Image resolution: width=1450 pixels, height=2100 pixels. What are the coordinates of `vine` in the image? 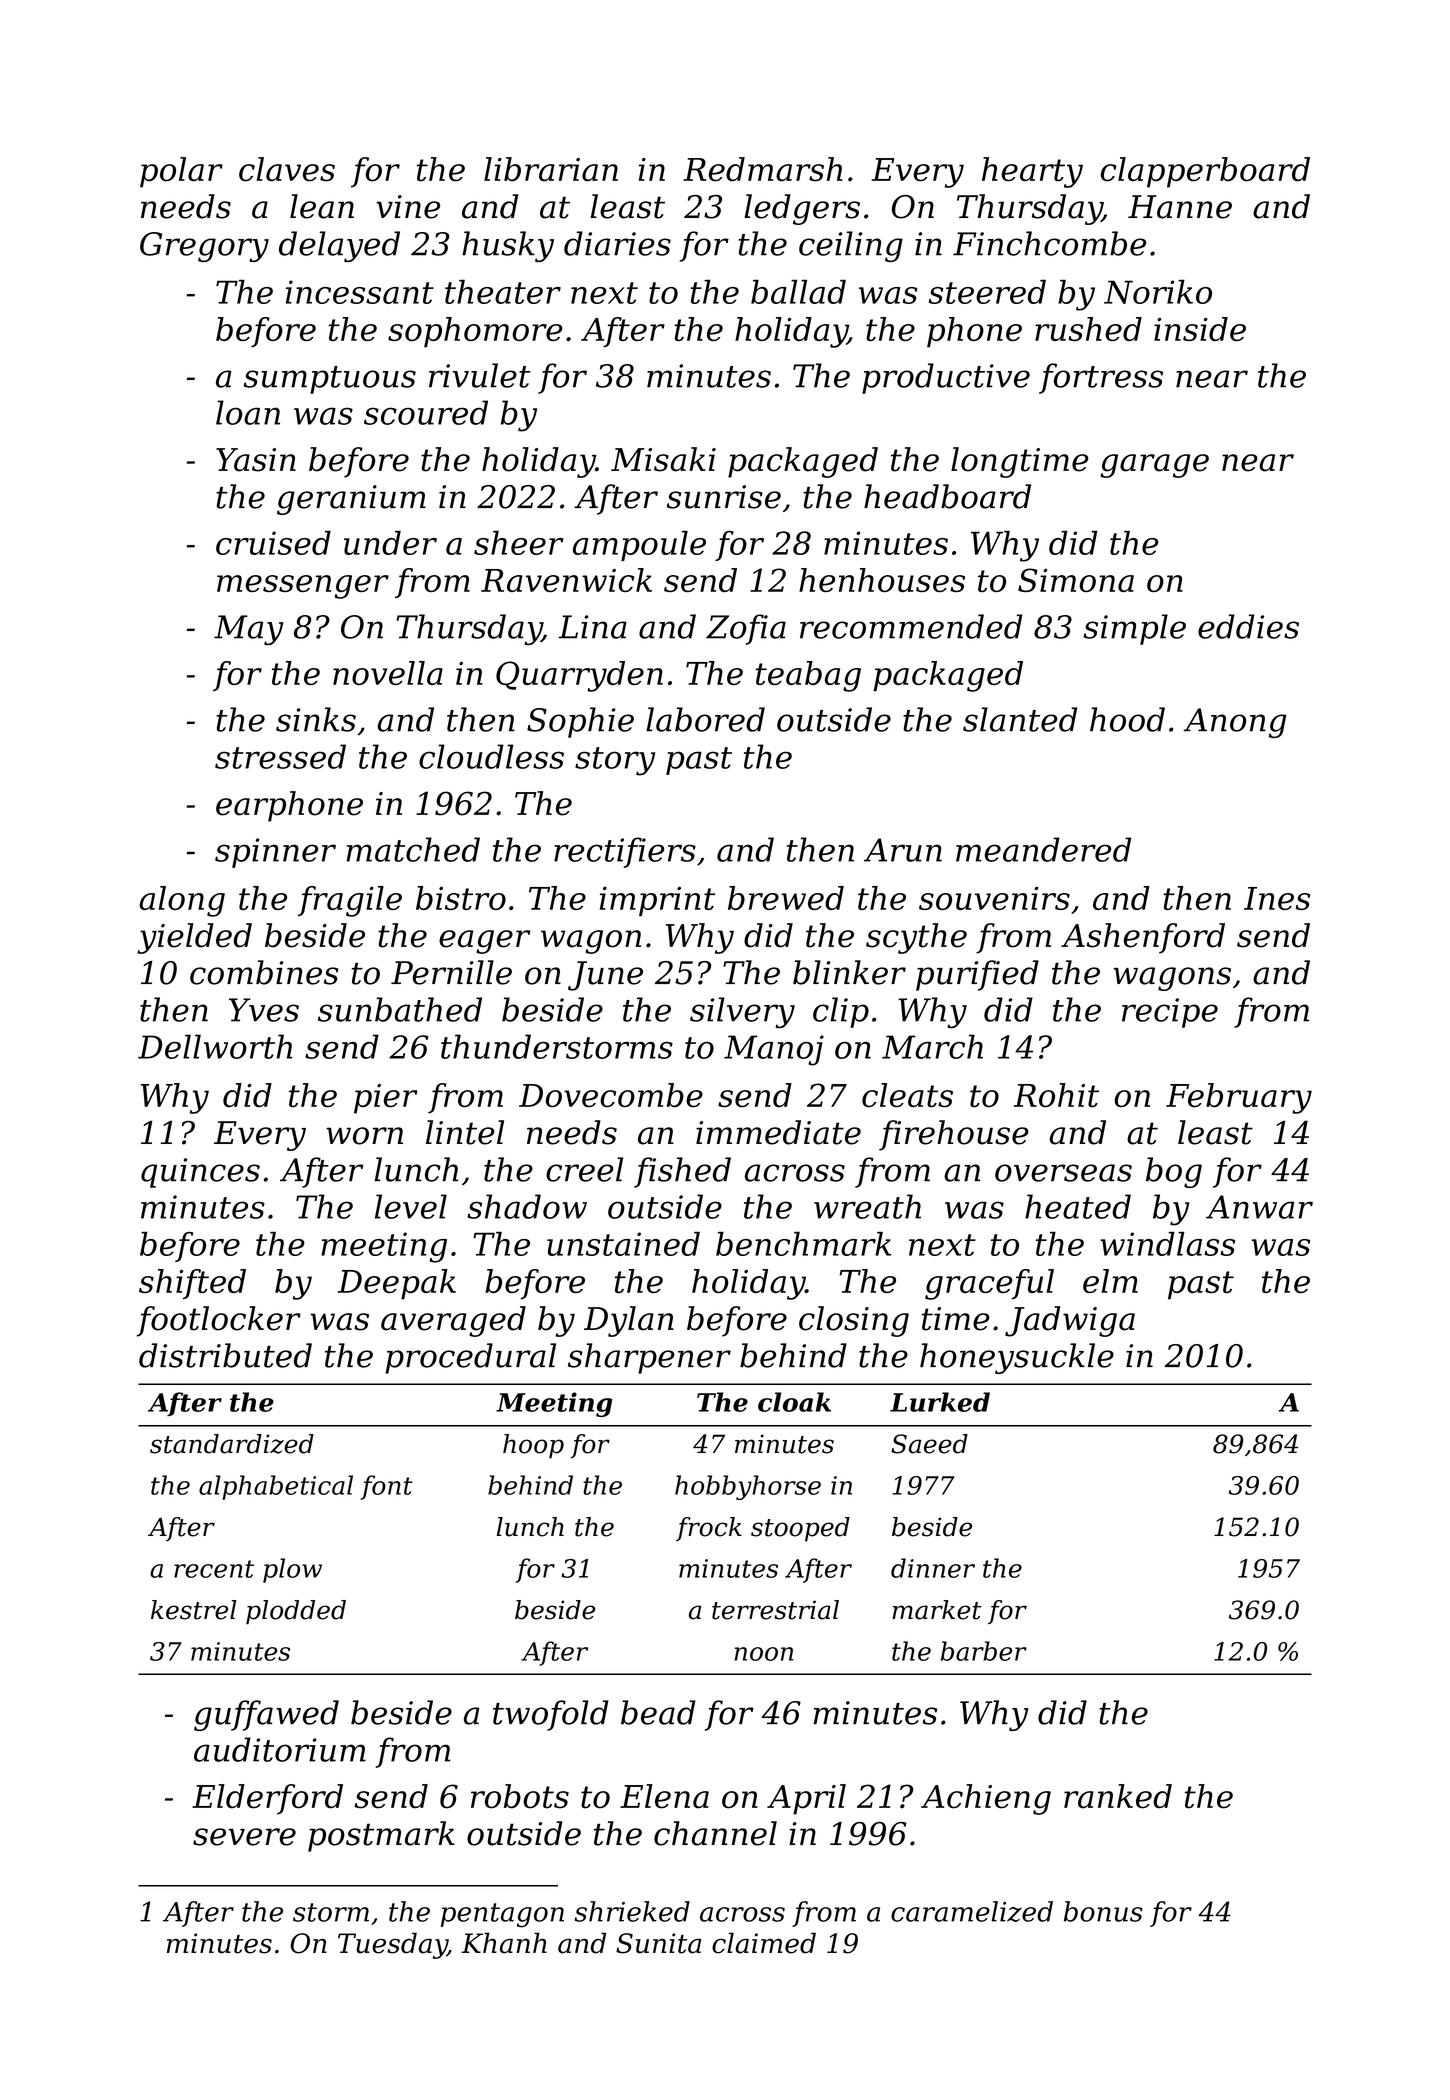 It's located at (408, 207).
